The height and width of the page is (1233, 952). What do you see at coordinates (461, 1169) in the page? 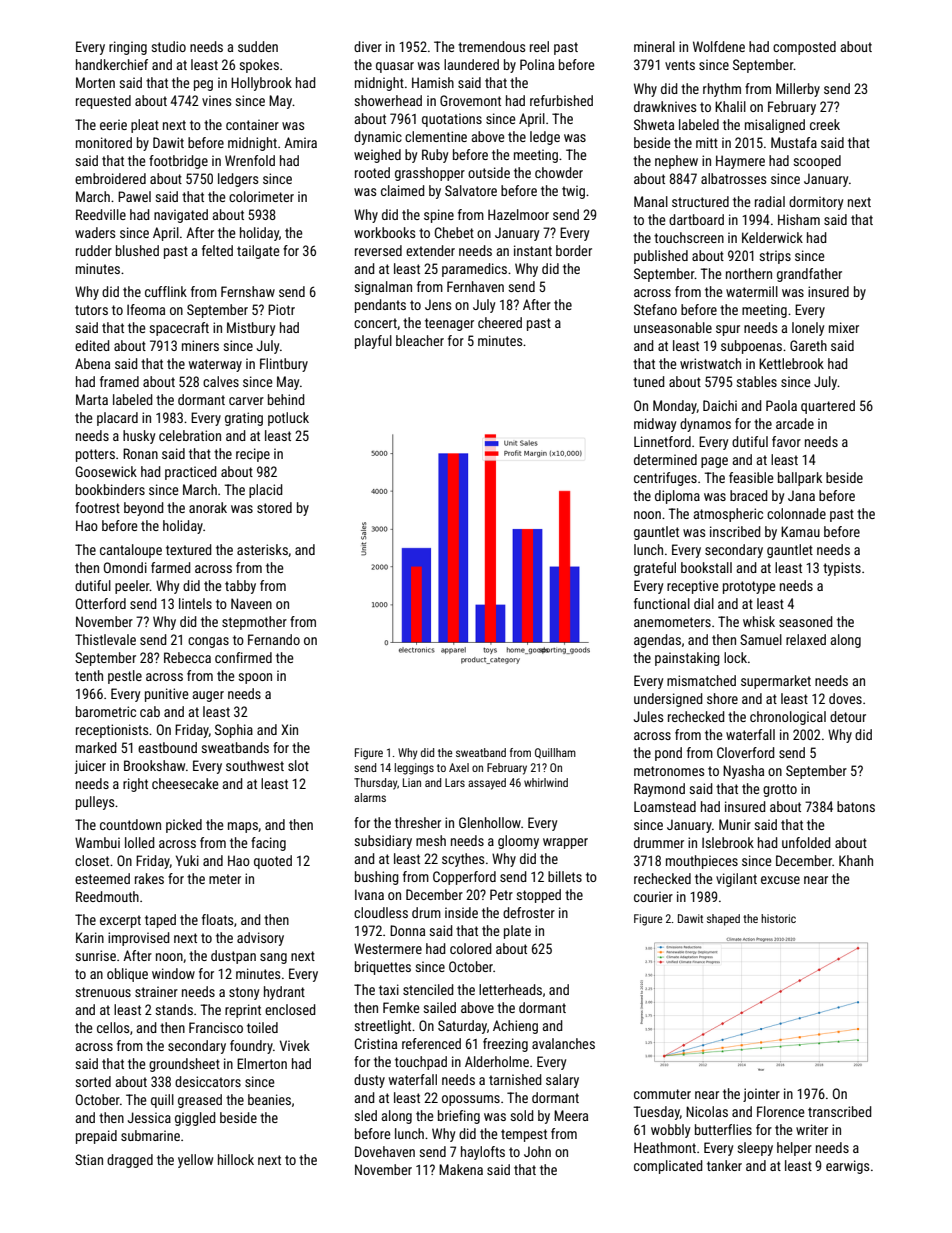
I see `Makena` at bounding box center [461, 1169].
